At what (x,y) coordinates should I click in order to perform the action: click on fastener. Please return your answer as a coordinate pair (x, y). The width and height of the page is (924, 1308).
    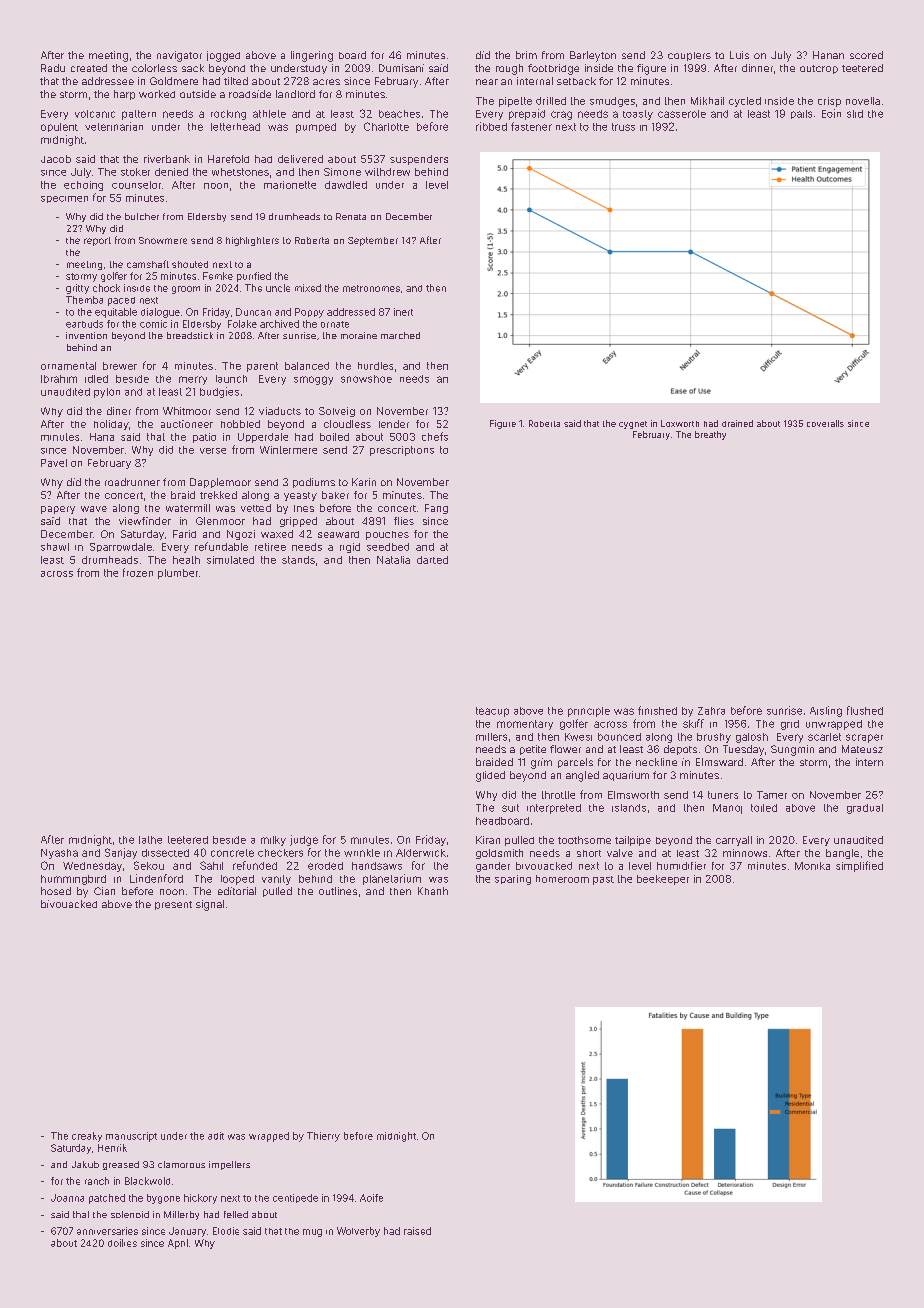
    Looking at the image, I should click on (531, 126).
